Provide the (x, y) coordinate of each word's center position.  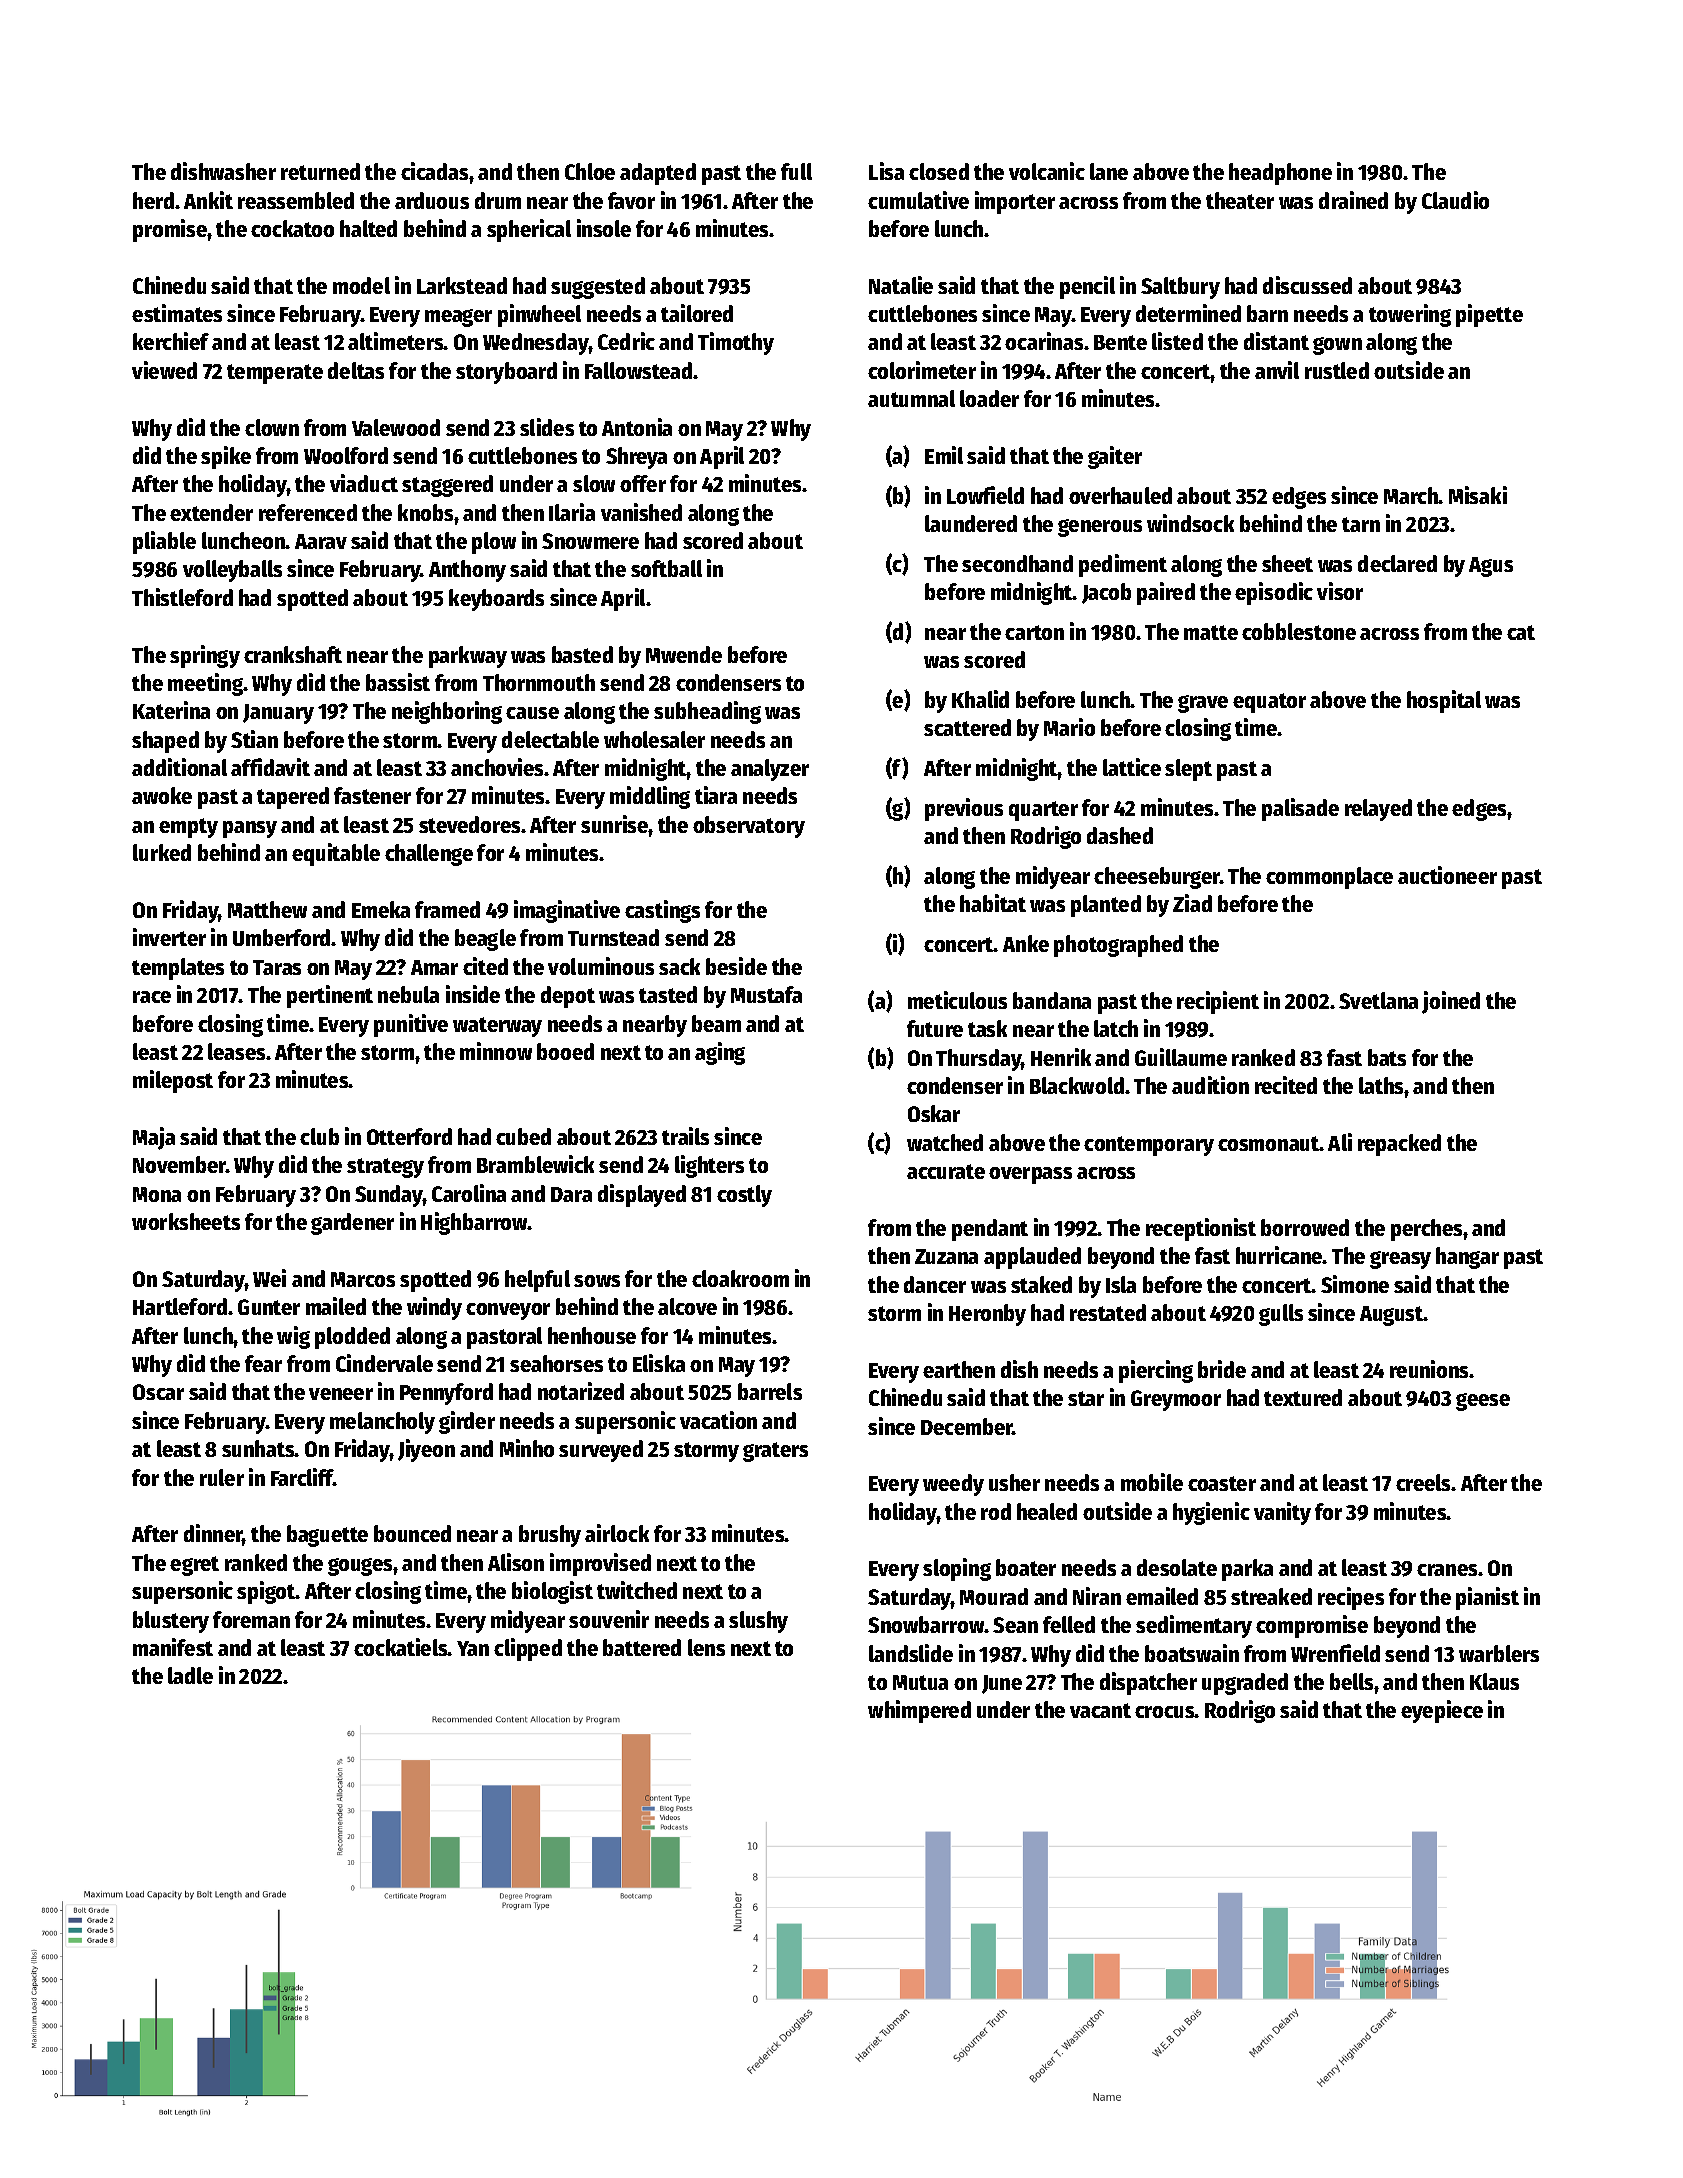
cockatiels (401, 1647)
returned (320, 171)
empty (188, 828)
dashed (1120, 835)
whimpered (919, 1711)
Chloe (590, 171)
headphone (1280, 174)
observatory (749, 827)
